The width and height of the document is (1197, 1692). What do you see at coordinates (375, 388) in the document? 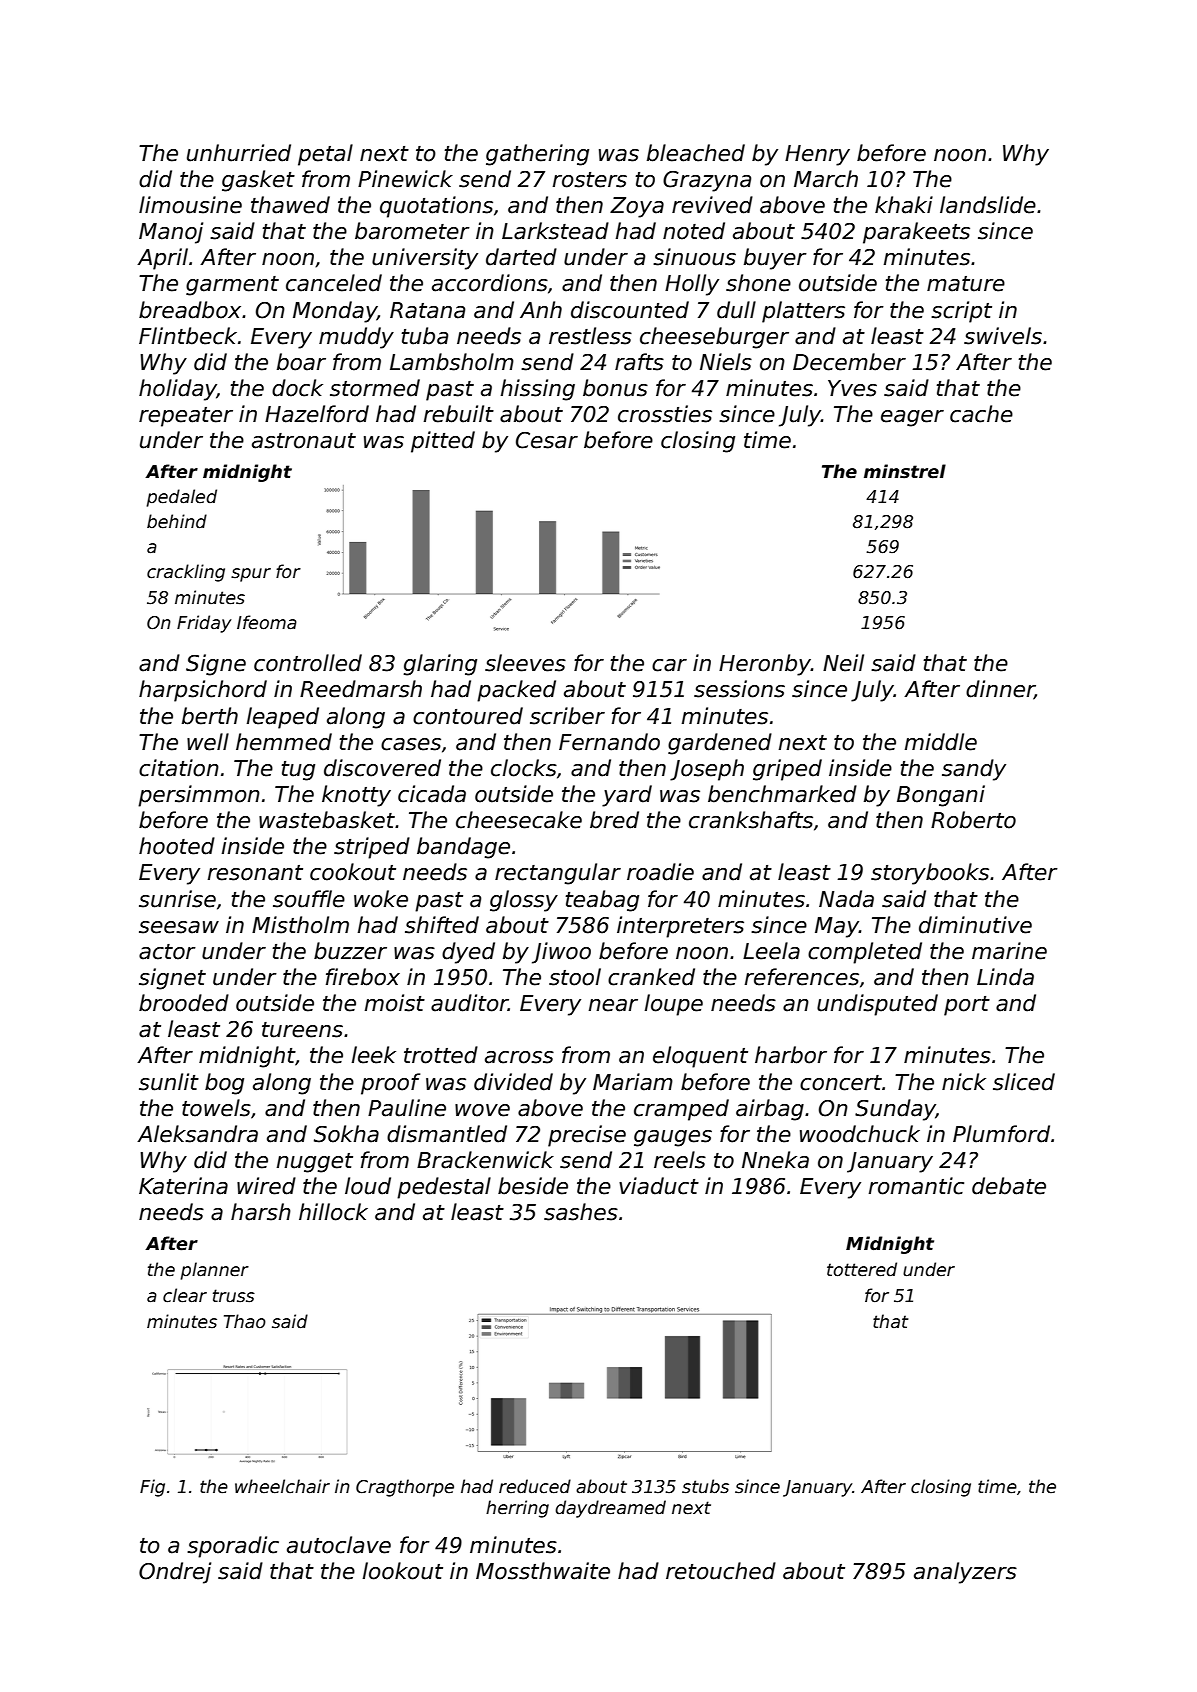
I see `stormed` at bounding box center [375, 388].
